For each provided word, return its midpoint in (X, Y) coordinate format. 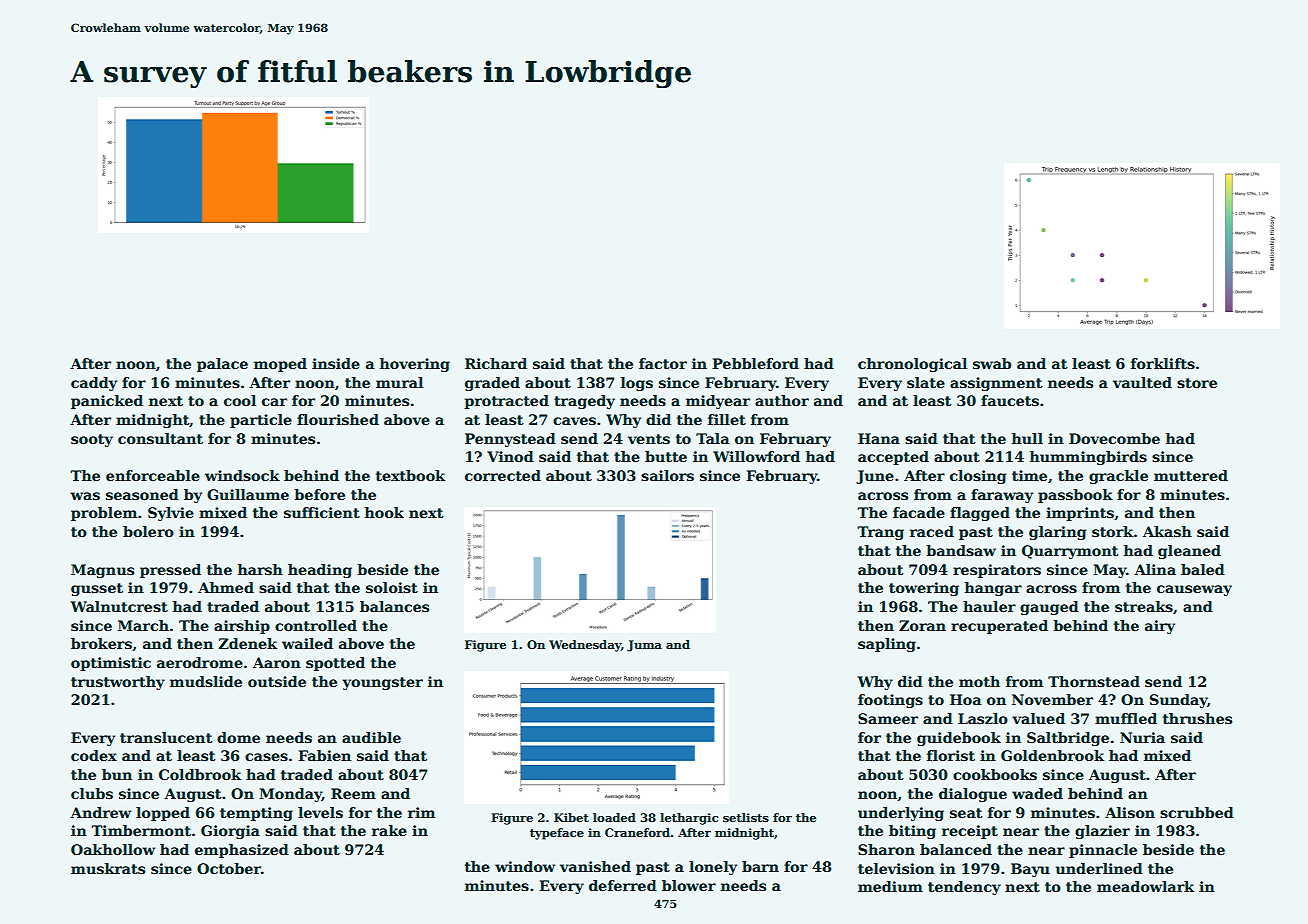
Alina (1155, 569)
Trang (881, 533)
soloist (392, 587)
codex (94, 755)
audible (371, 737)
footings (890, 701)
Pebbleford (755, 363)
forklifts (1163, 363)
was (85, 496)
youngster (382, 683)
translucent (166, 737)
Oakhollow (113, 849)
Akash (1167, 531)
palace (222, 365)
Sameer (888, 718)
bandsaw (961, 550)
